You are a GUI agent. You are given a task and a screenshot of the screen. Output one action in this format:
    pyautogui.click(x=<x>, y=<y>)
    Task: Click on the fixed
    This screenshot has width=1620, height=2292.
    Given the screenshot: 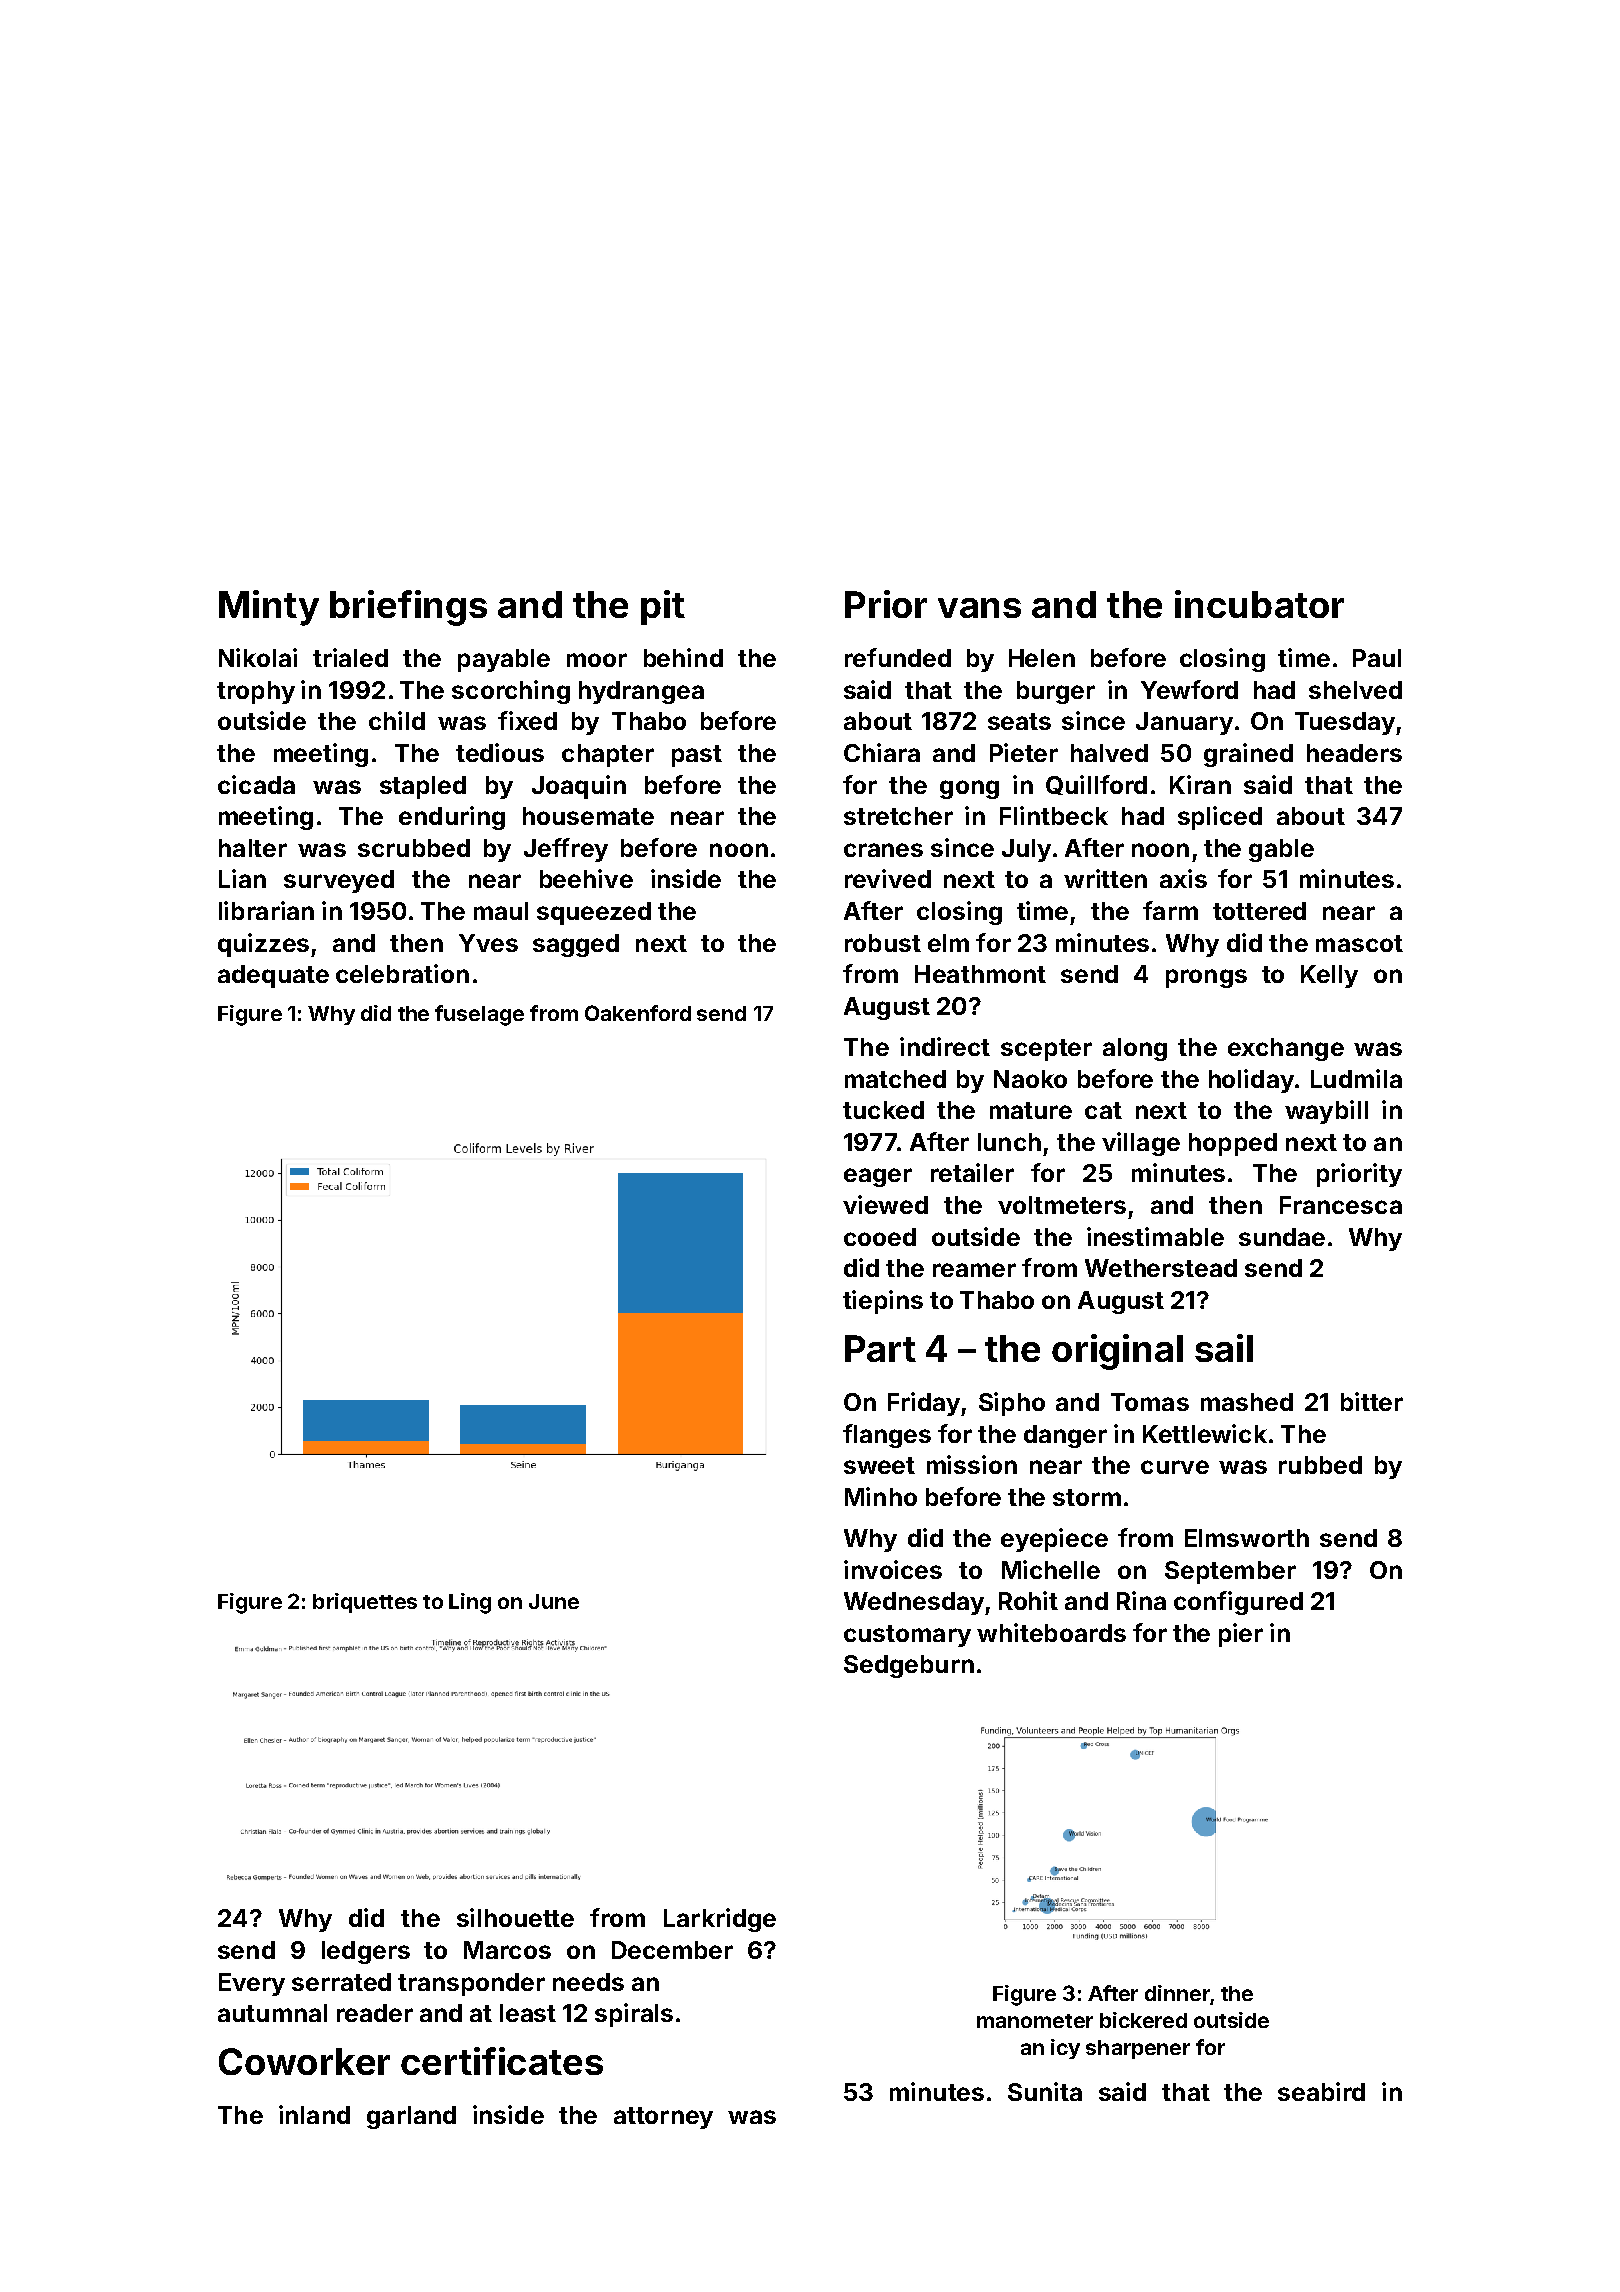 What is the action you would take?
    pyautogui.click(x=527, y=720)
